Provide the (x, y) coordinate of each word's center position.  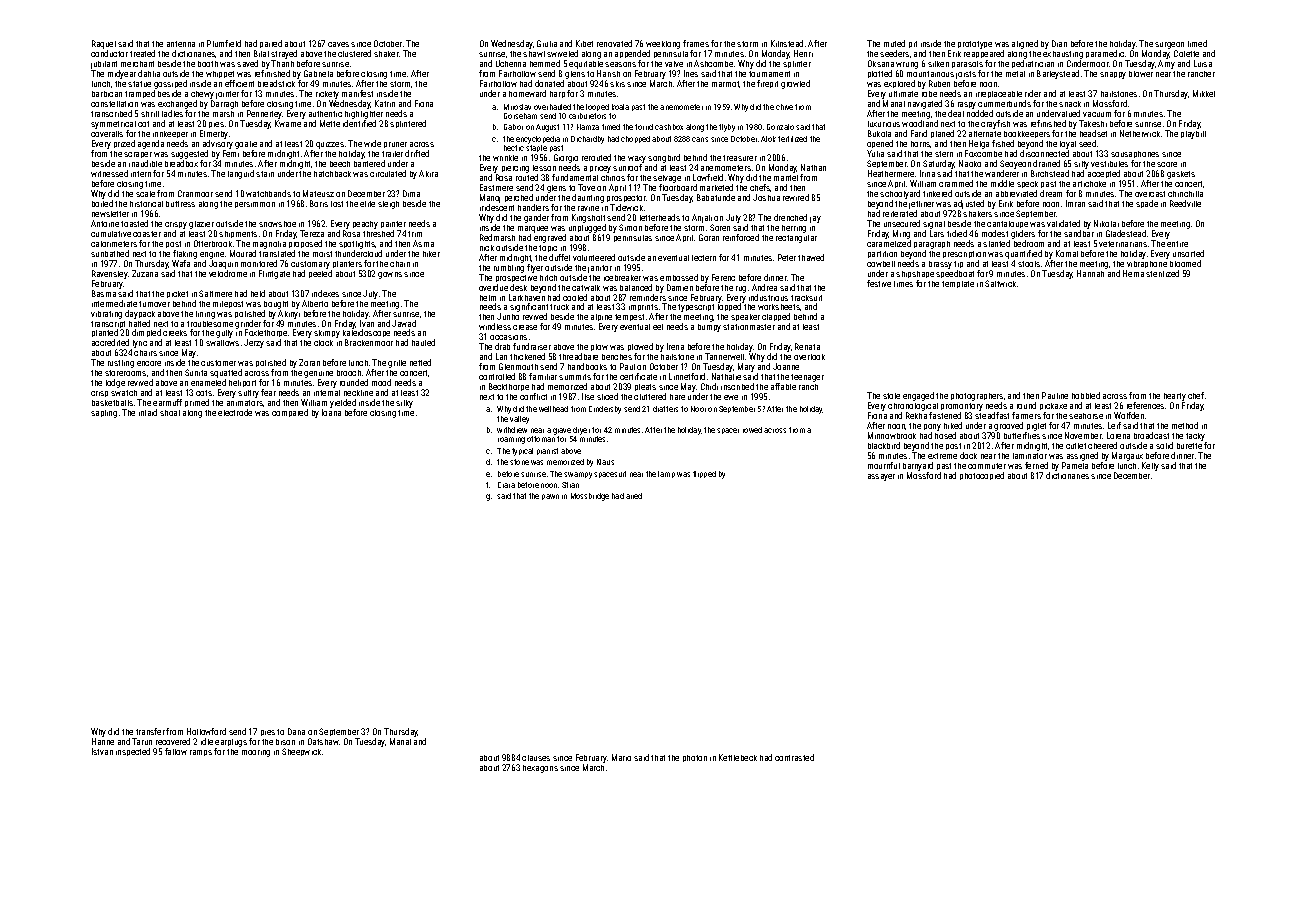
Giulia (547, 43)
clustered (354, 53)
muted (894, 43)
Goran (709, 237)
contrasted (794, 757)
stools (1029, 264)
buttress (180, 204)
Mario (621, 757)
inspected (133, 752)
